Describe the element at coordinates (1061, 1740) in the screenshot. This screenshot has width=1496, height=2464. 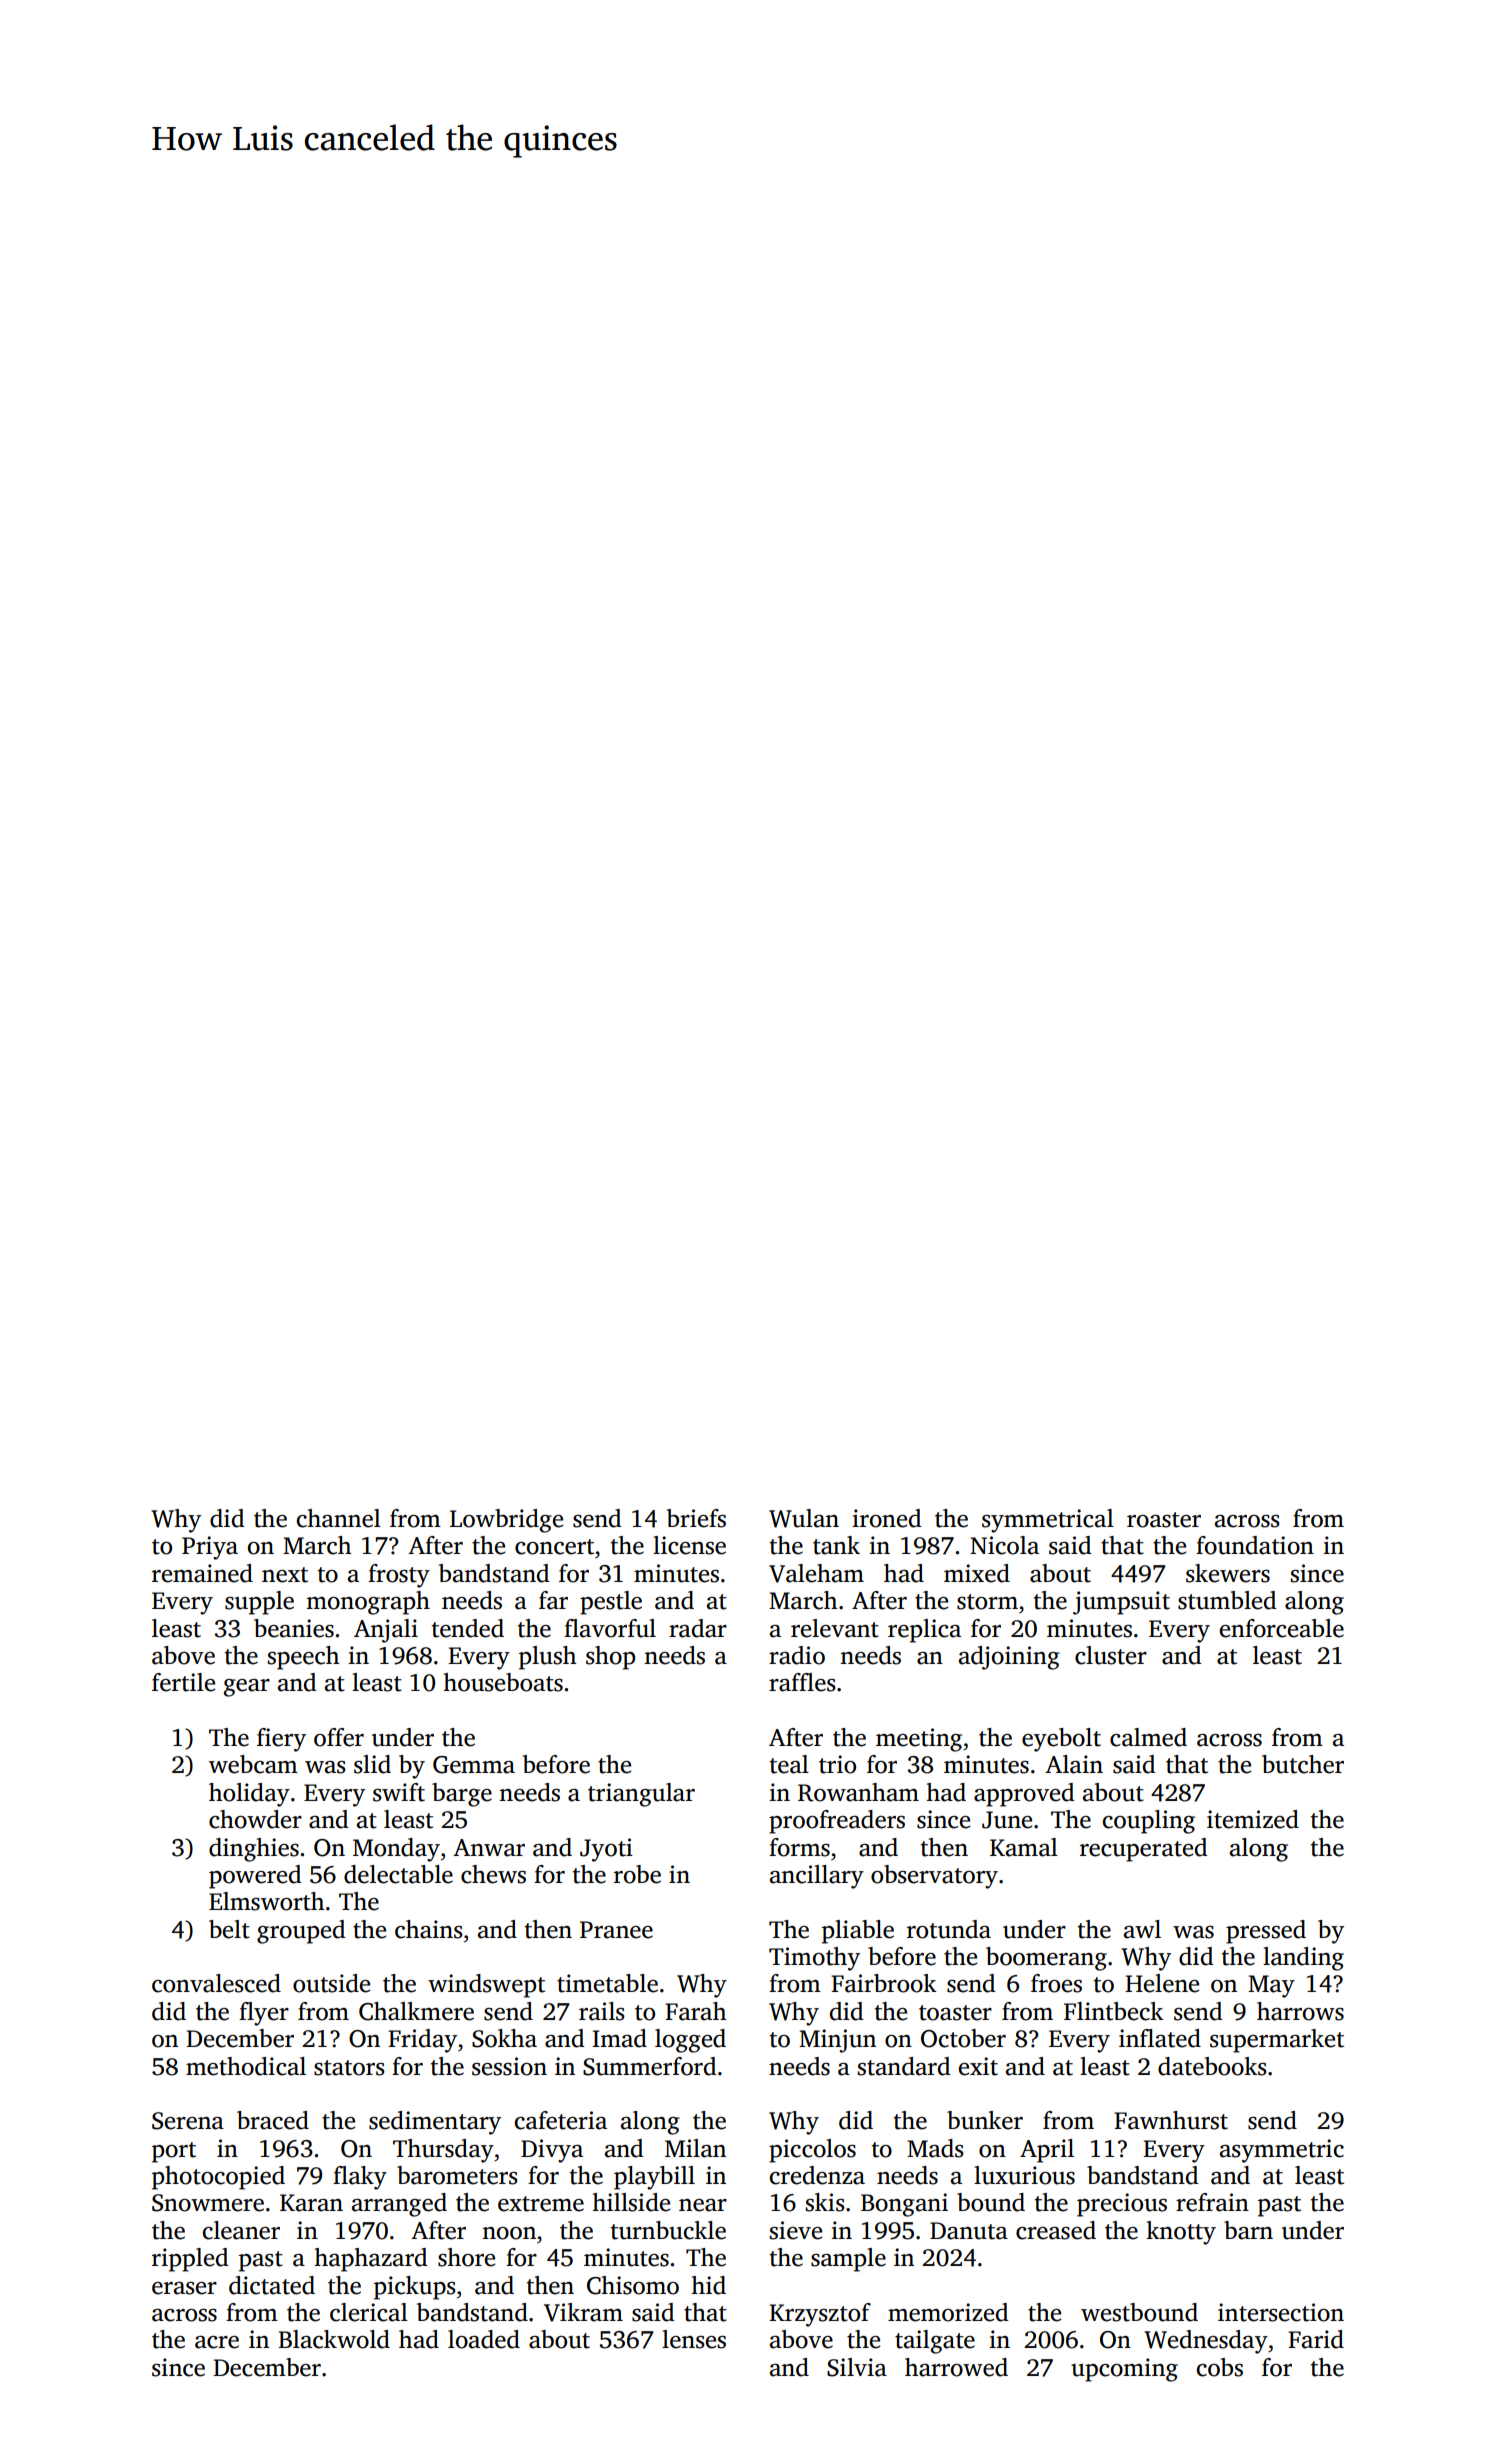
I see `eyebolt` at that location.
